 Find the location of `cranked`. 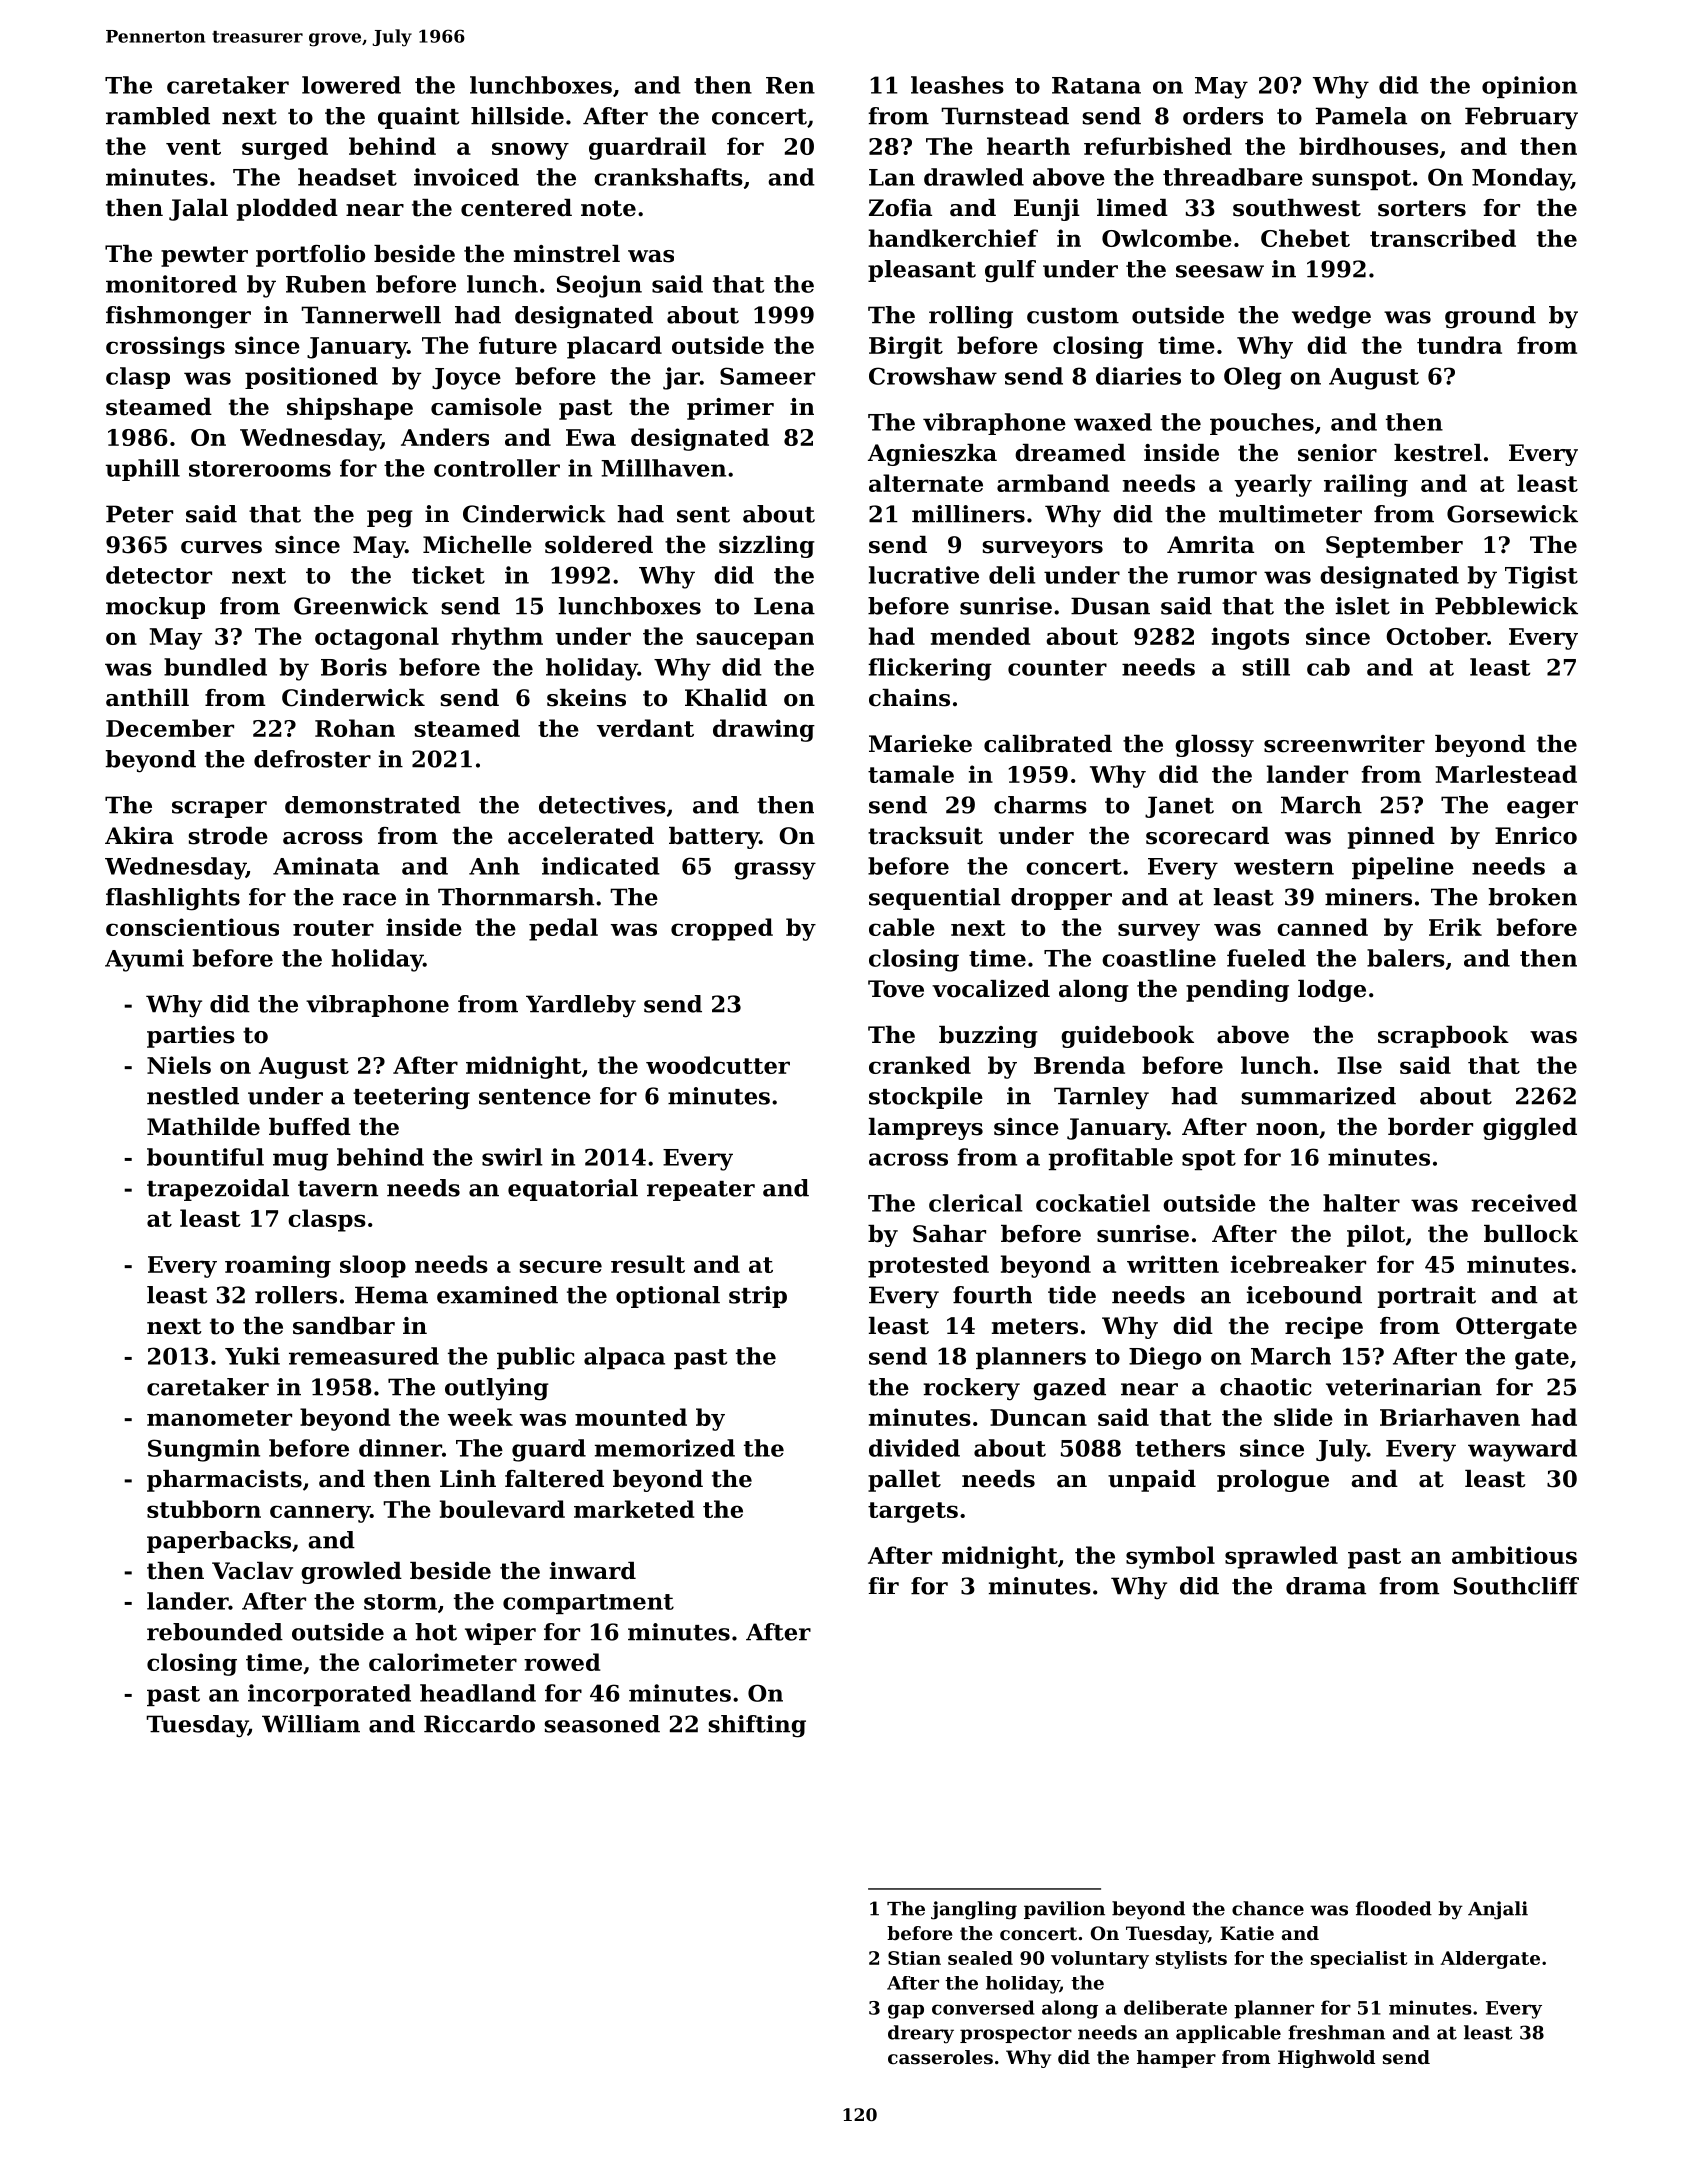

cranked is located at coordinates (920, 1065).
